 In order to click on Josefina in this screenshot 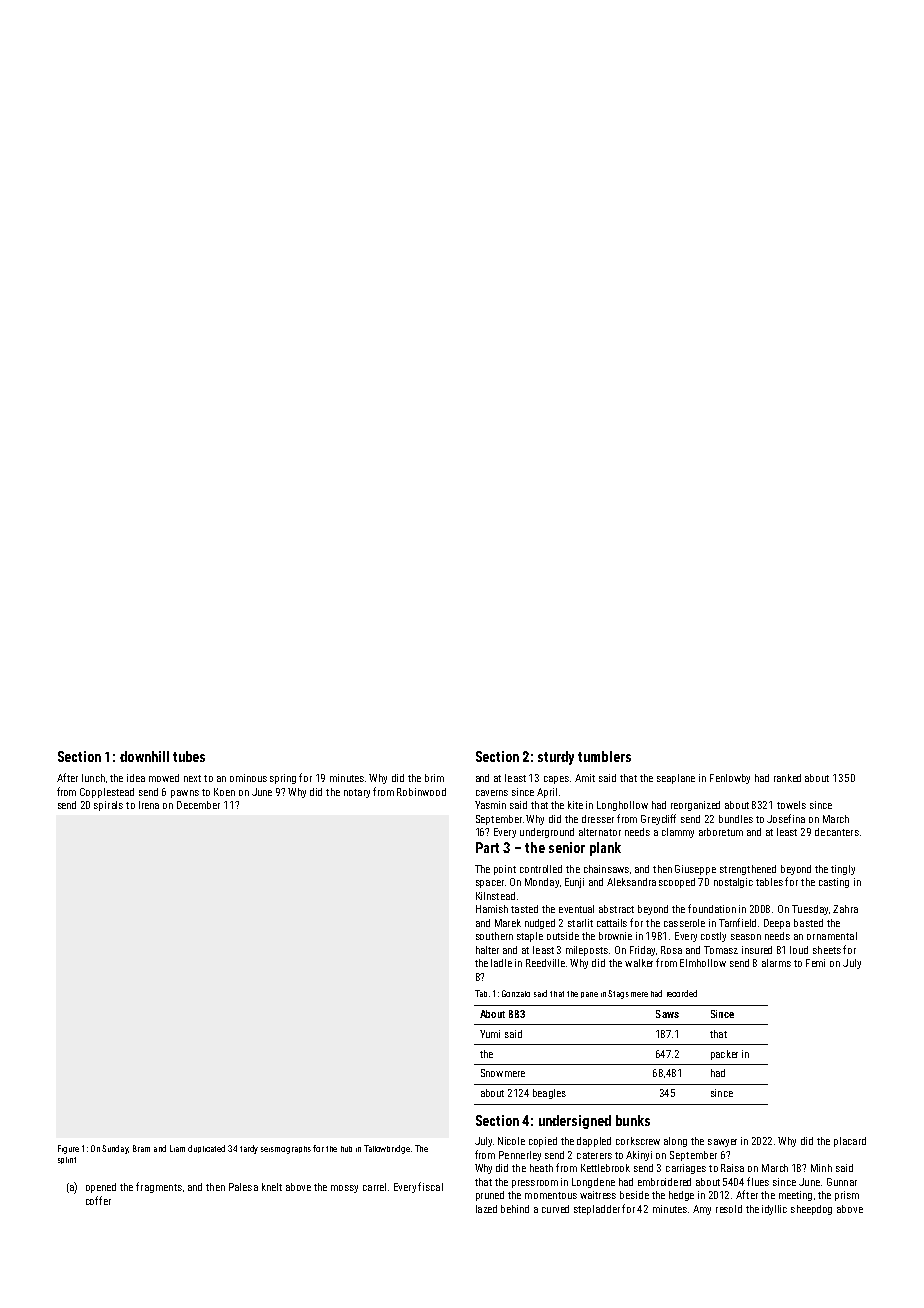, I will do `click(786, 818)`.
